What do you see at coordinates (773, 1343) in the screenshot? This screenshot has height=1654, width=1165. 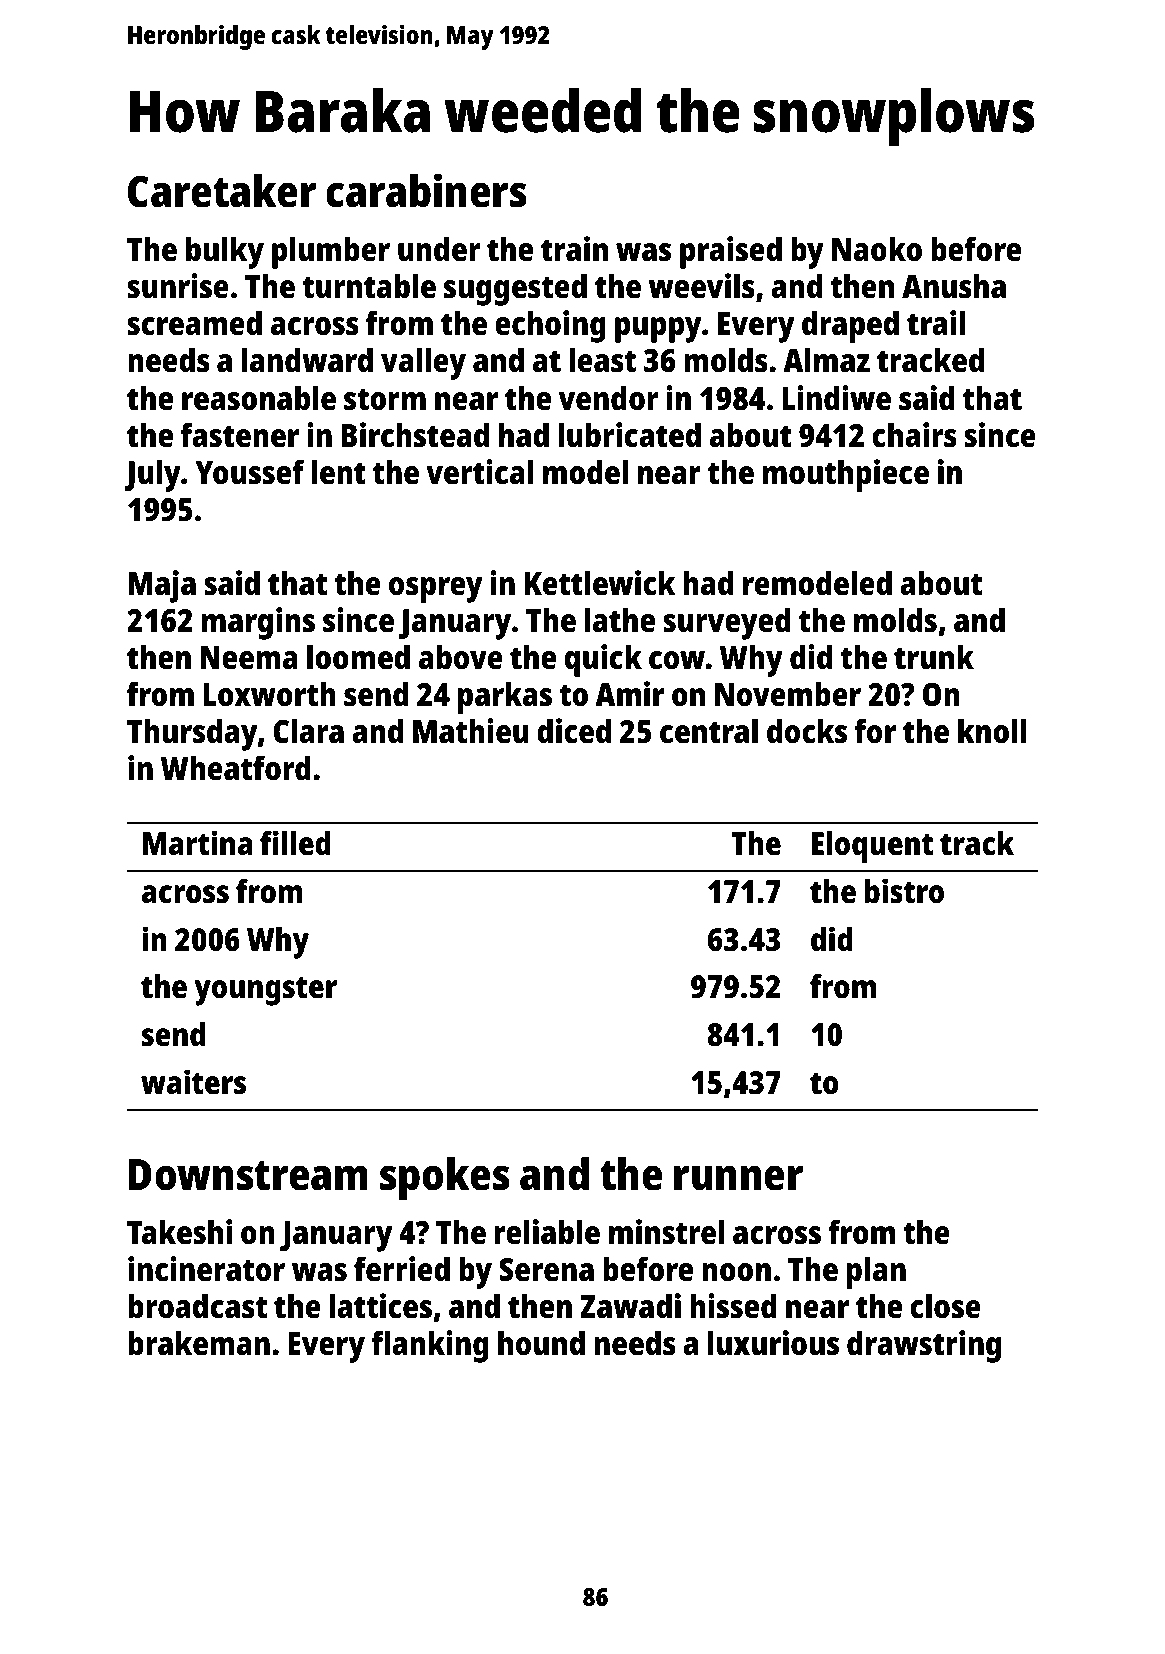 I see `luxurious` at bounding box center [773, 1343].
